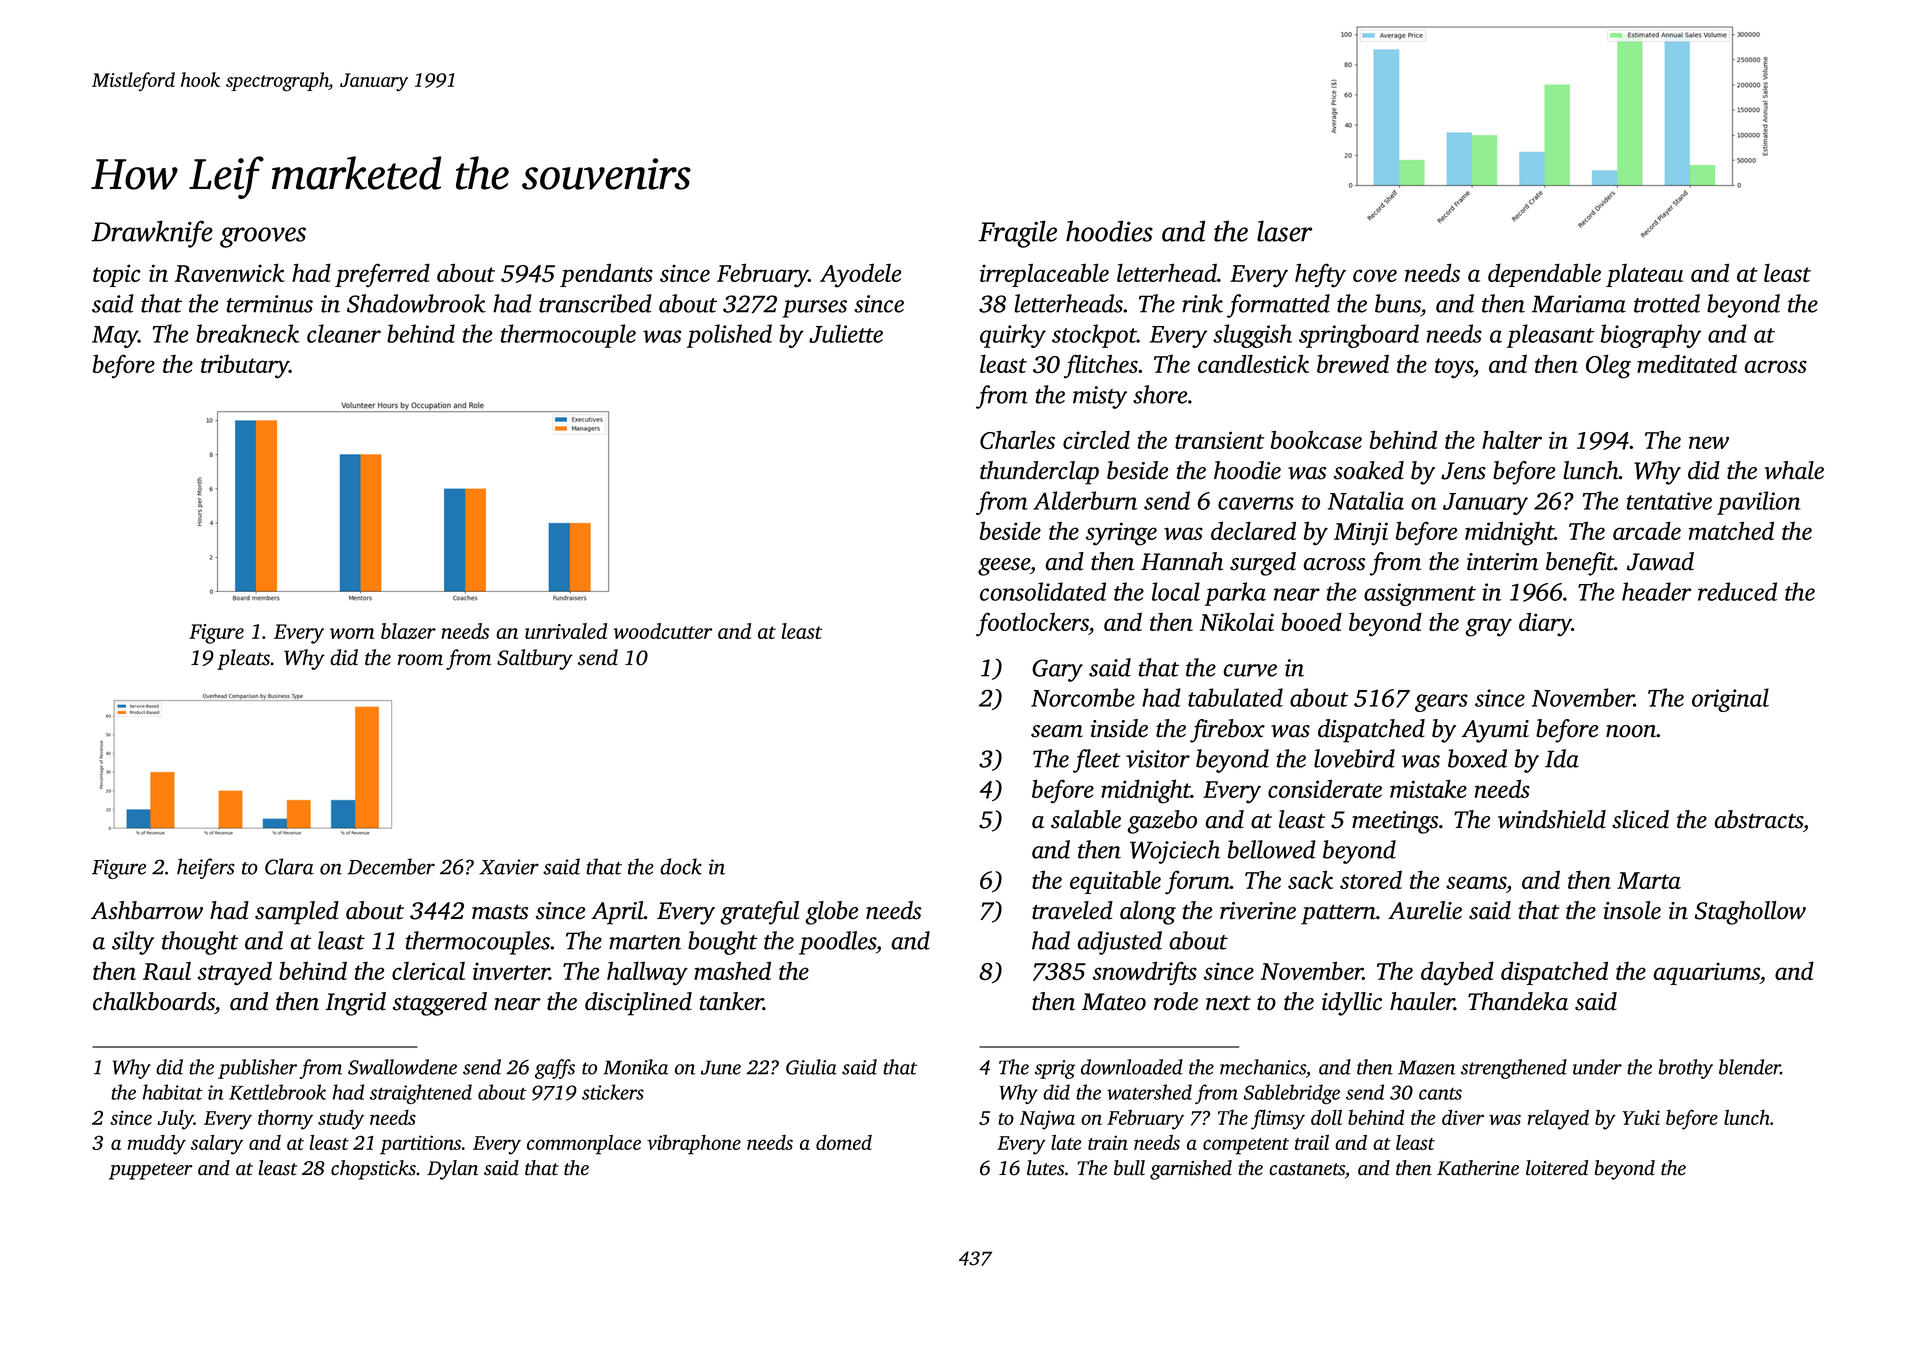 The width and height of the document is (1917, 1355). Describe the element at coordinates (263, 237) in the document. I see `grooves` at that location.
